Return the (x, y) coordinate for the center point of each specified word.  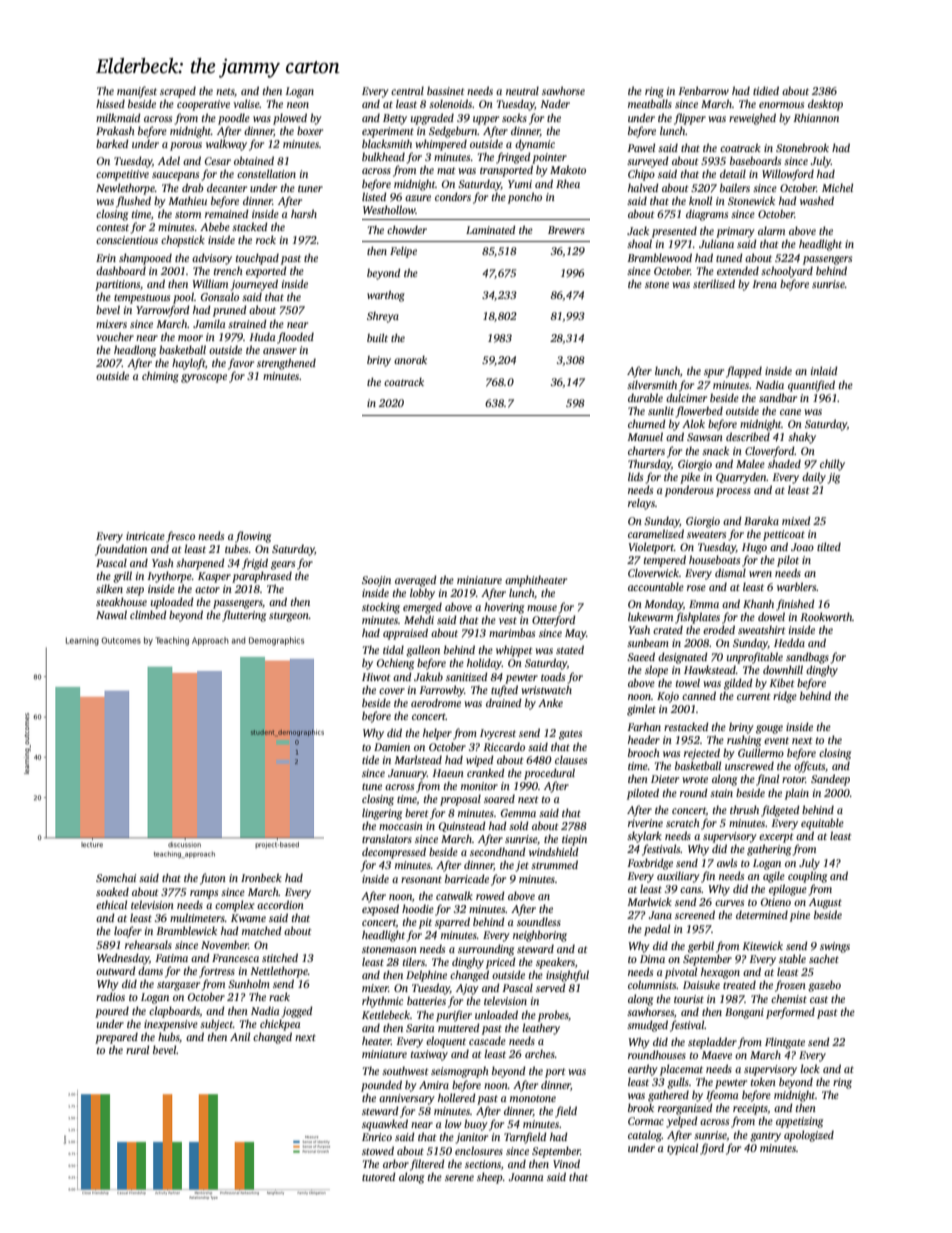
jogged (297, 1012)
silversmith (652, 384)
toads (553, 676)
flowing (253, 537)
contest (112, 227)
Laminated (490, 230)
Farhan (644, 726)
